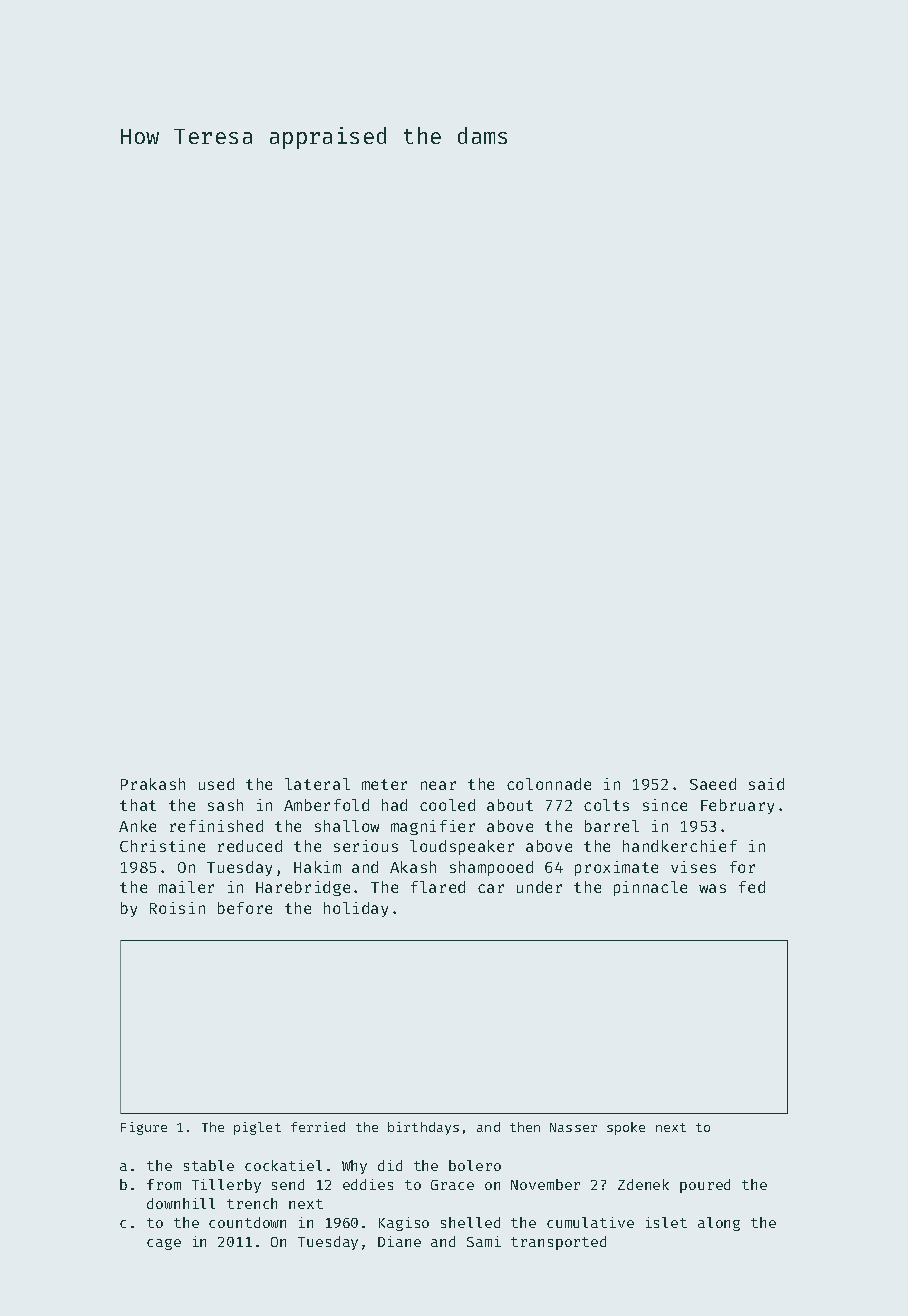 This image has height=1316, width=908. Describe the element at coordinates (404, 1224) in the image. I see `Kagiso` at that location.
